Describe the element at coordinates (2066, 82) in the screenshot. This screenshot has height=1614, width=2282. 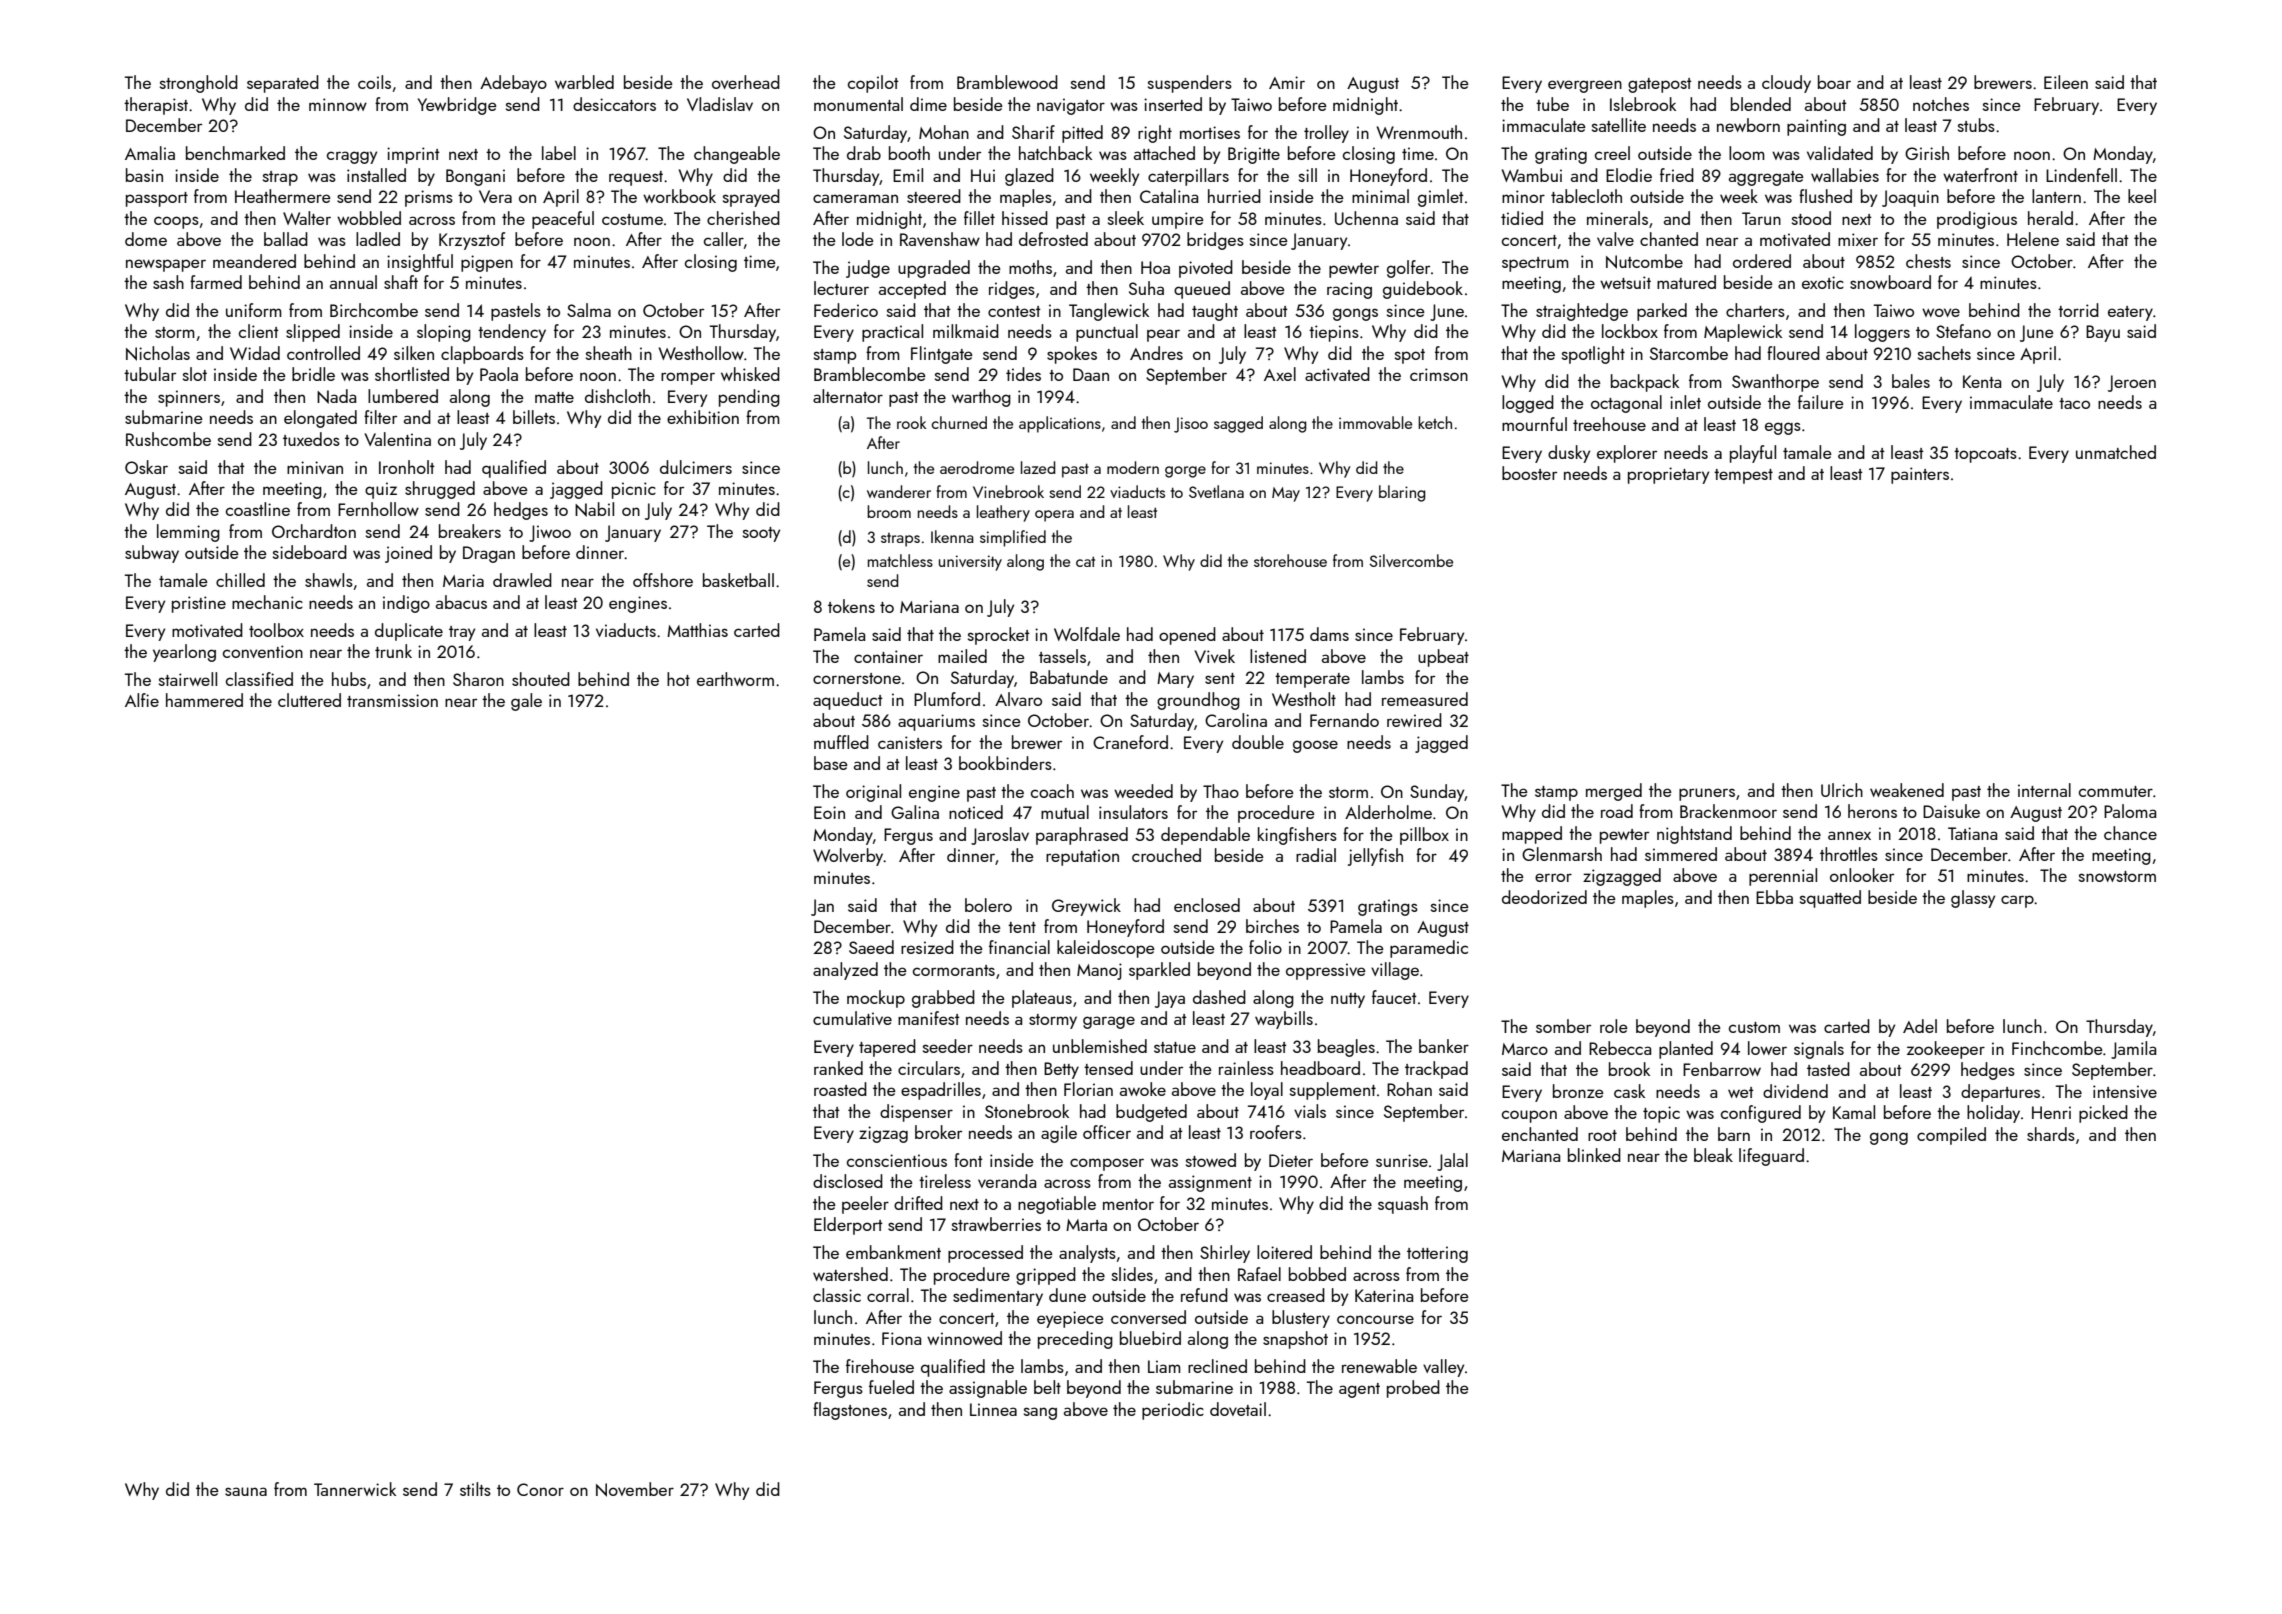
I see `Eileen` at that location.
